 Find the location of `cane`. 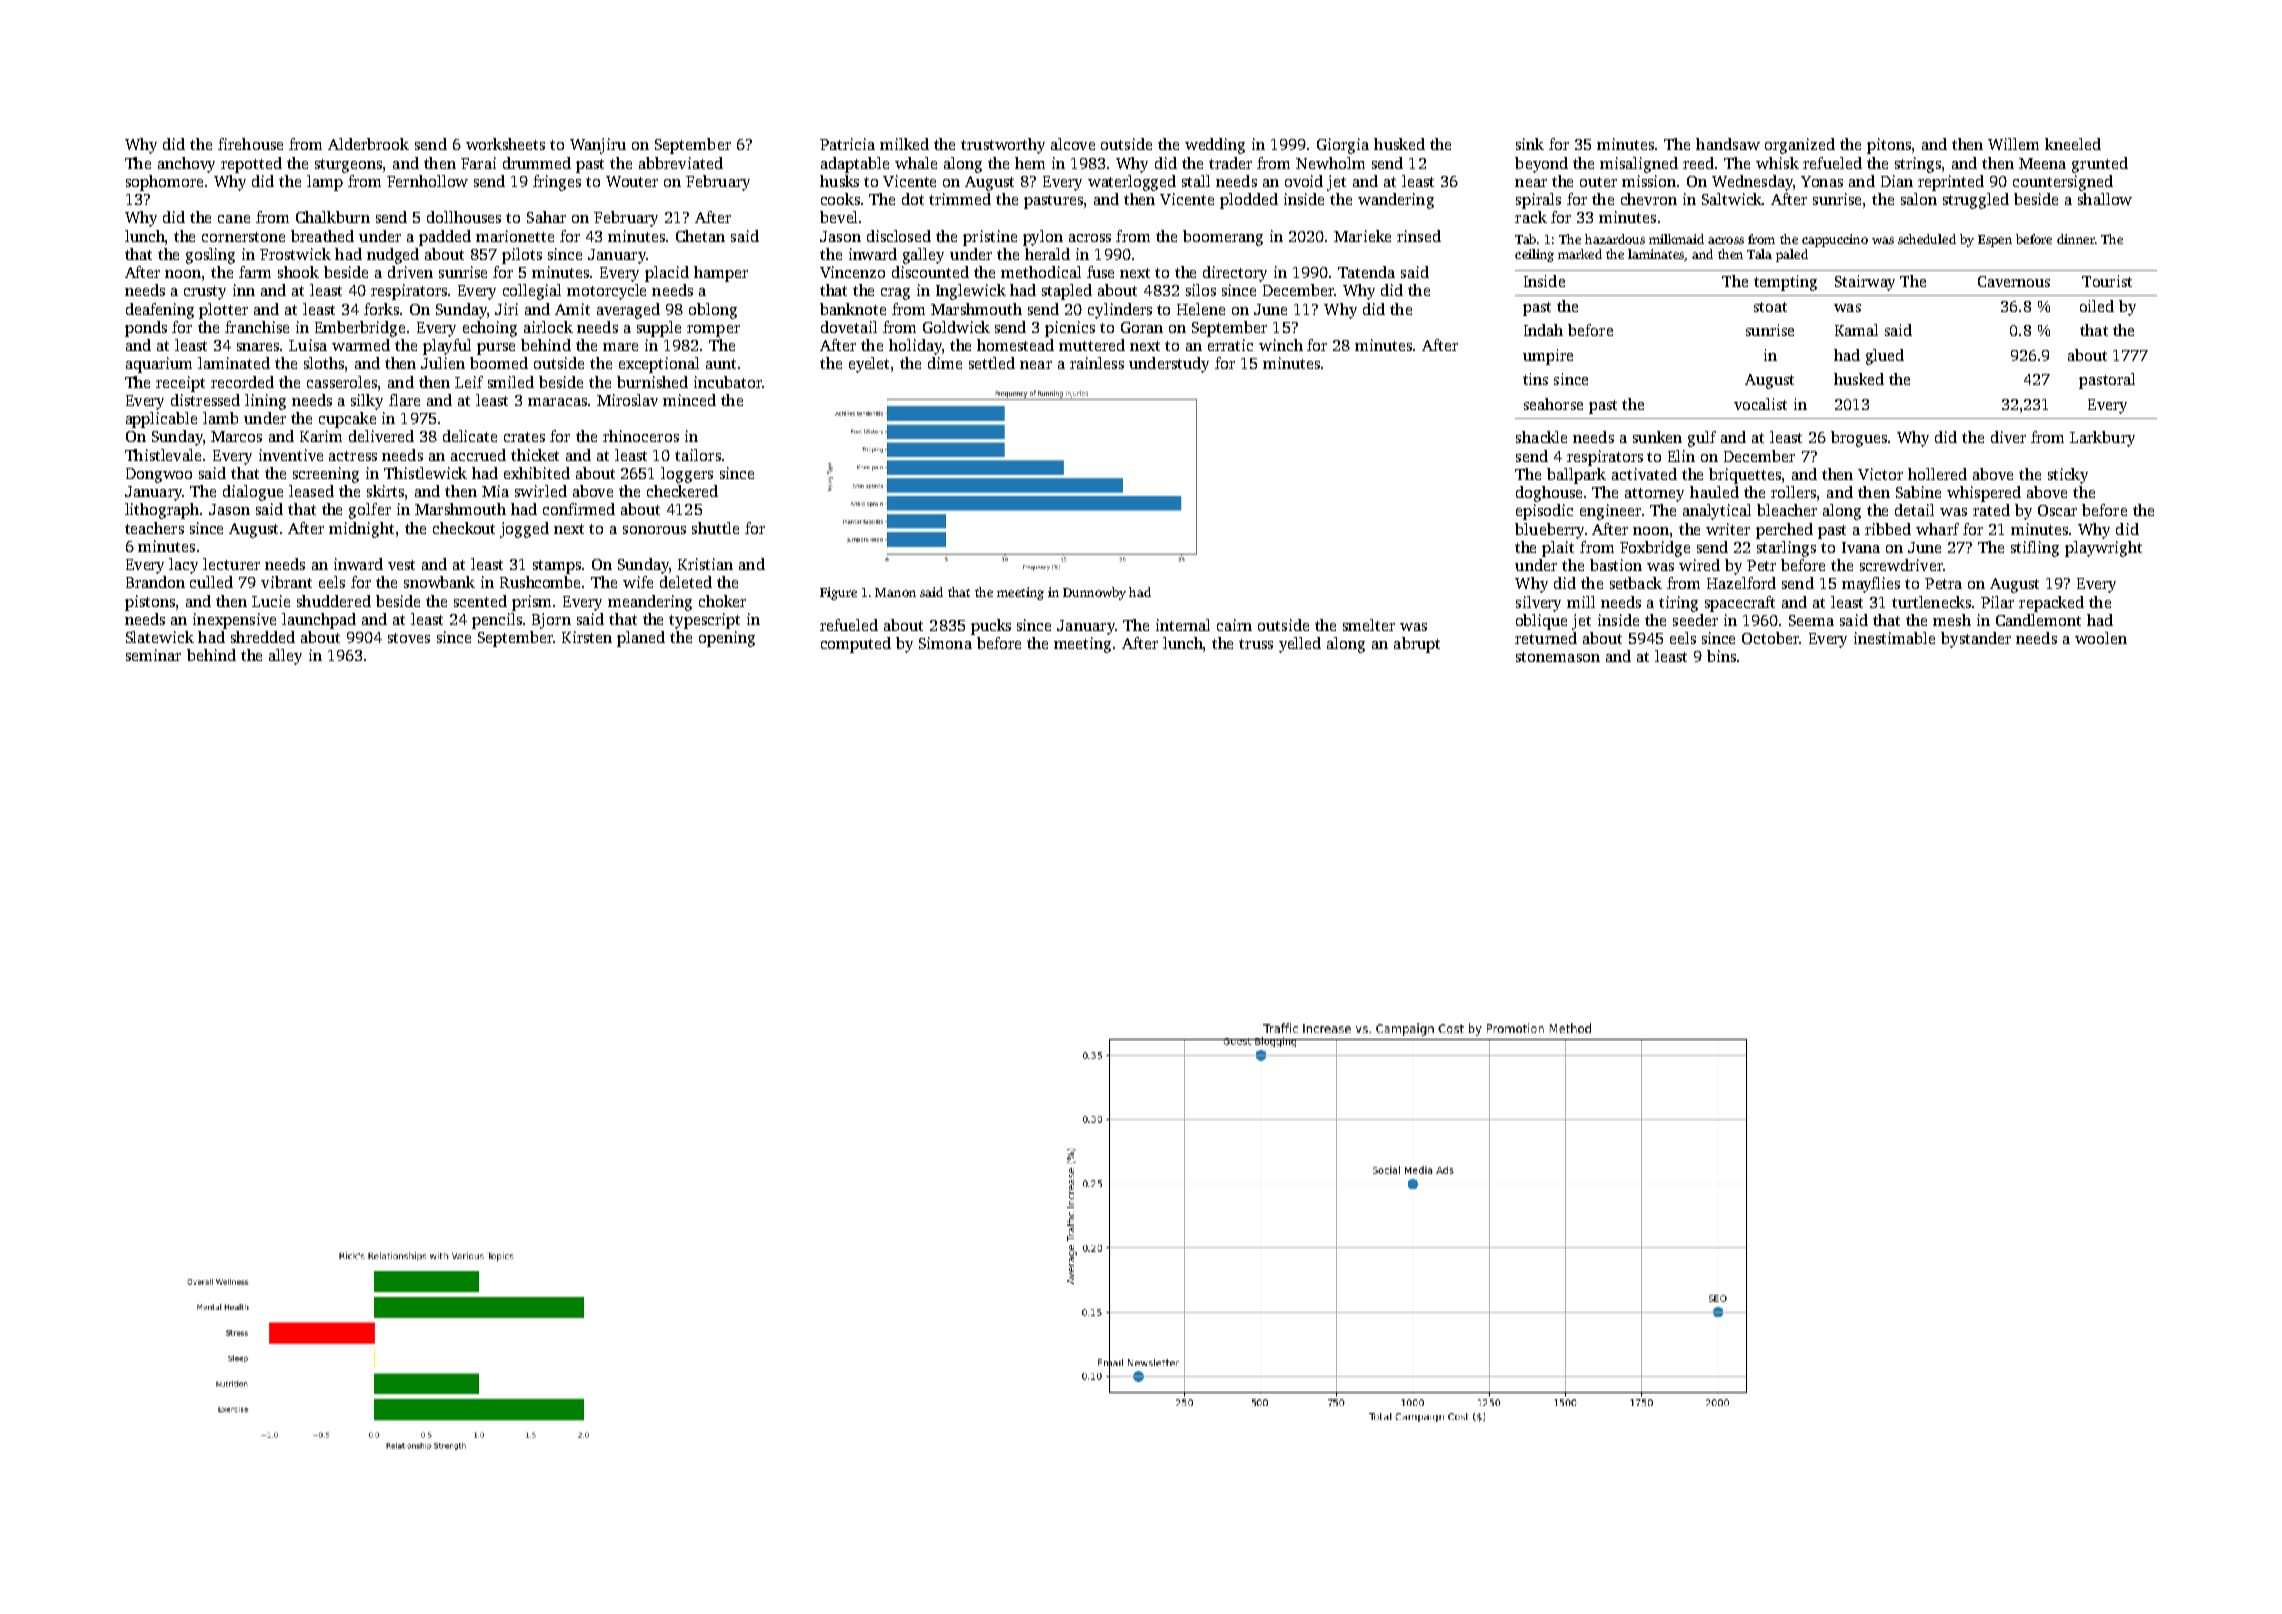

cane is located at coordinates (234, 219).
